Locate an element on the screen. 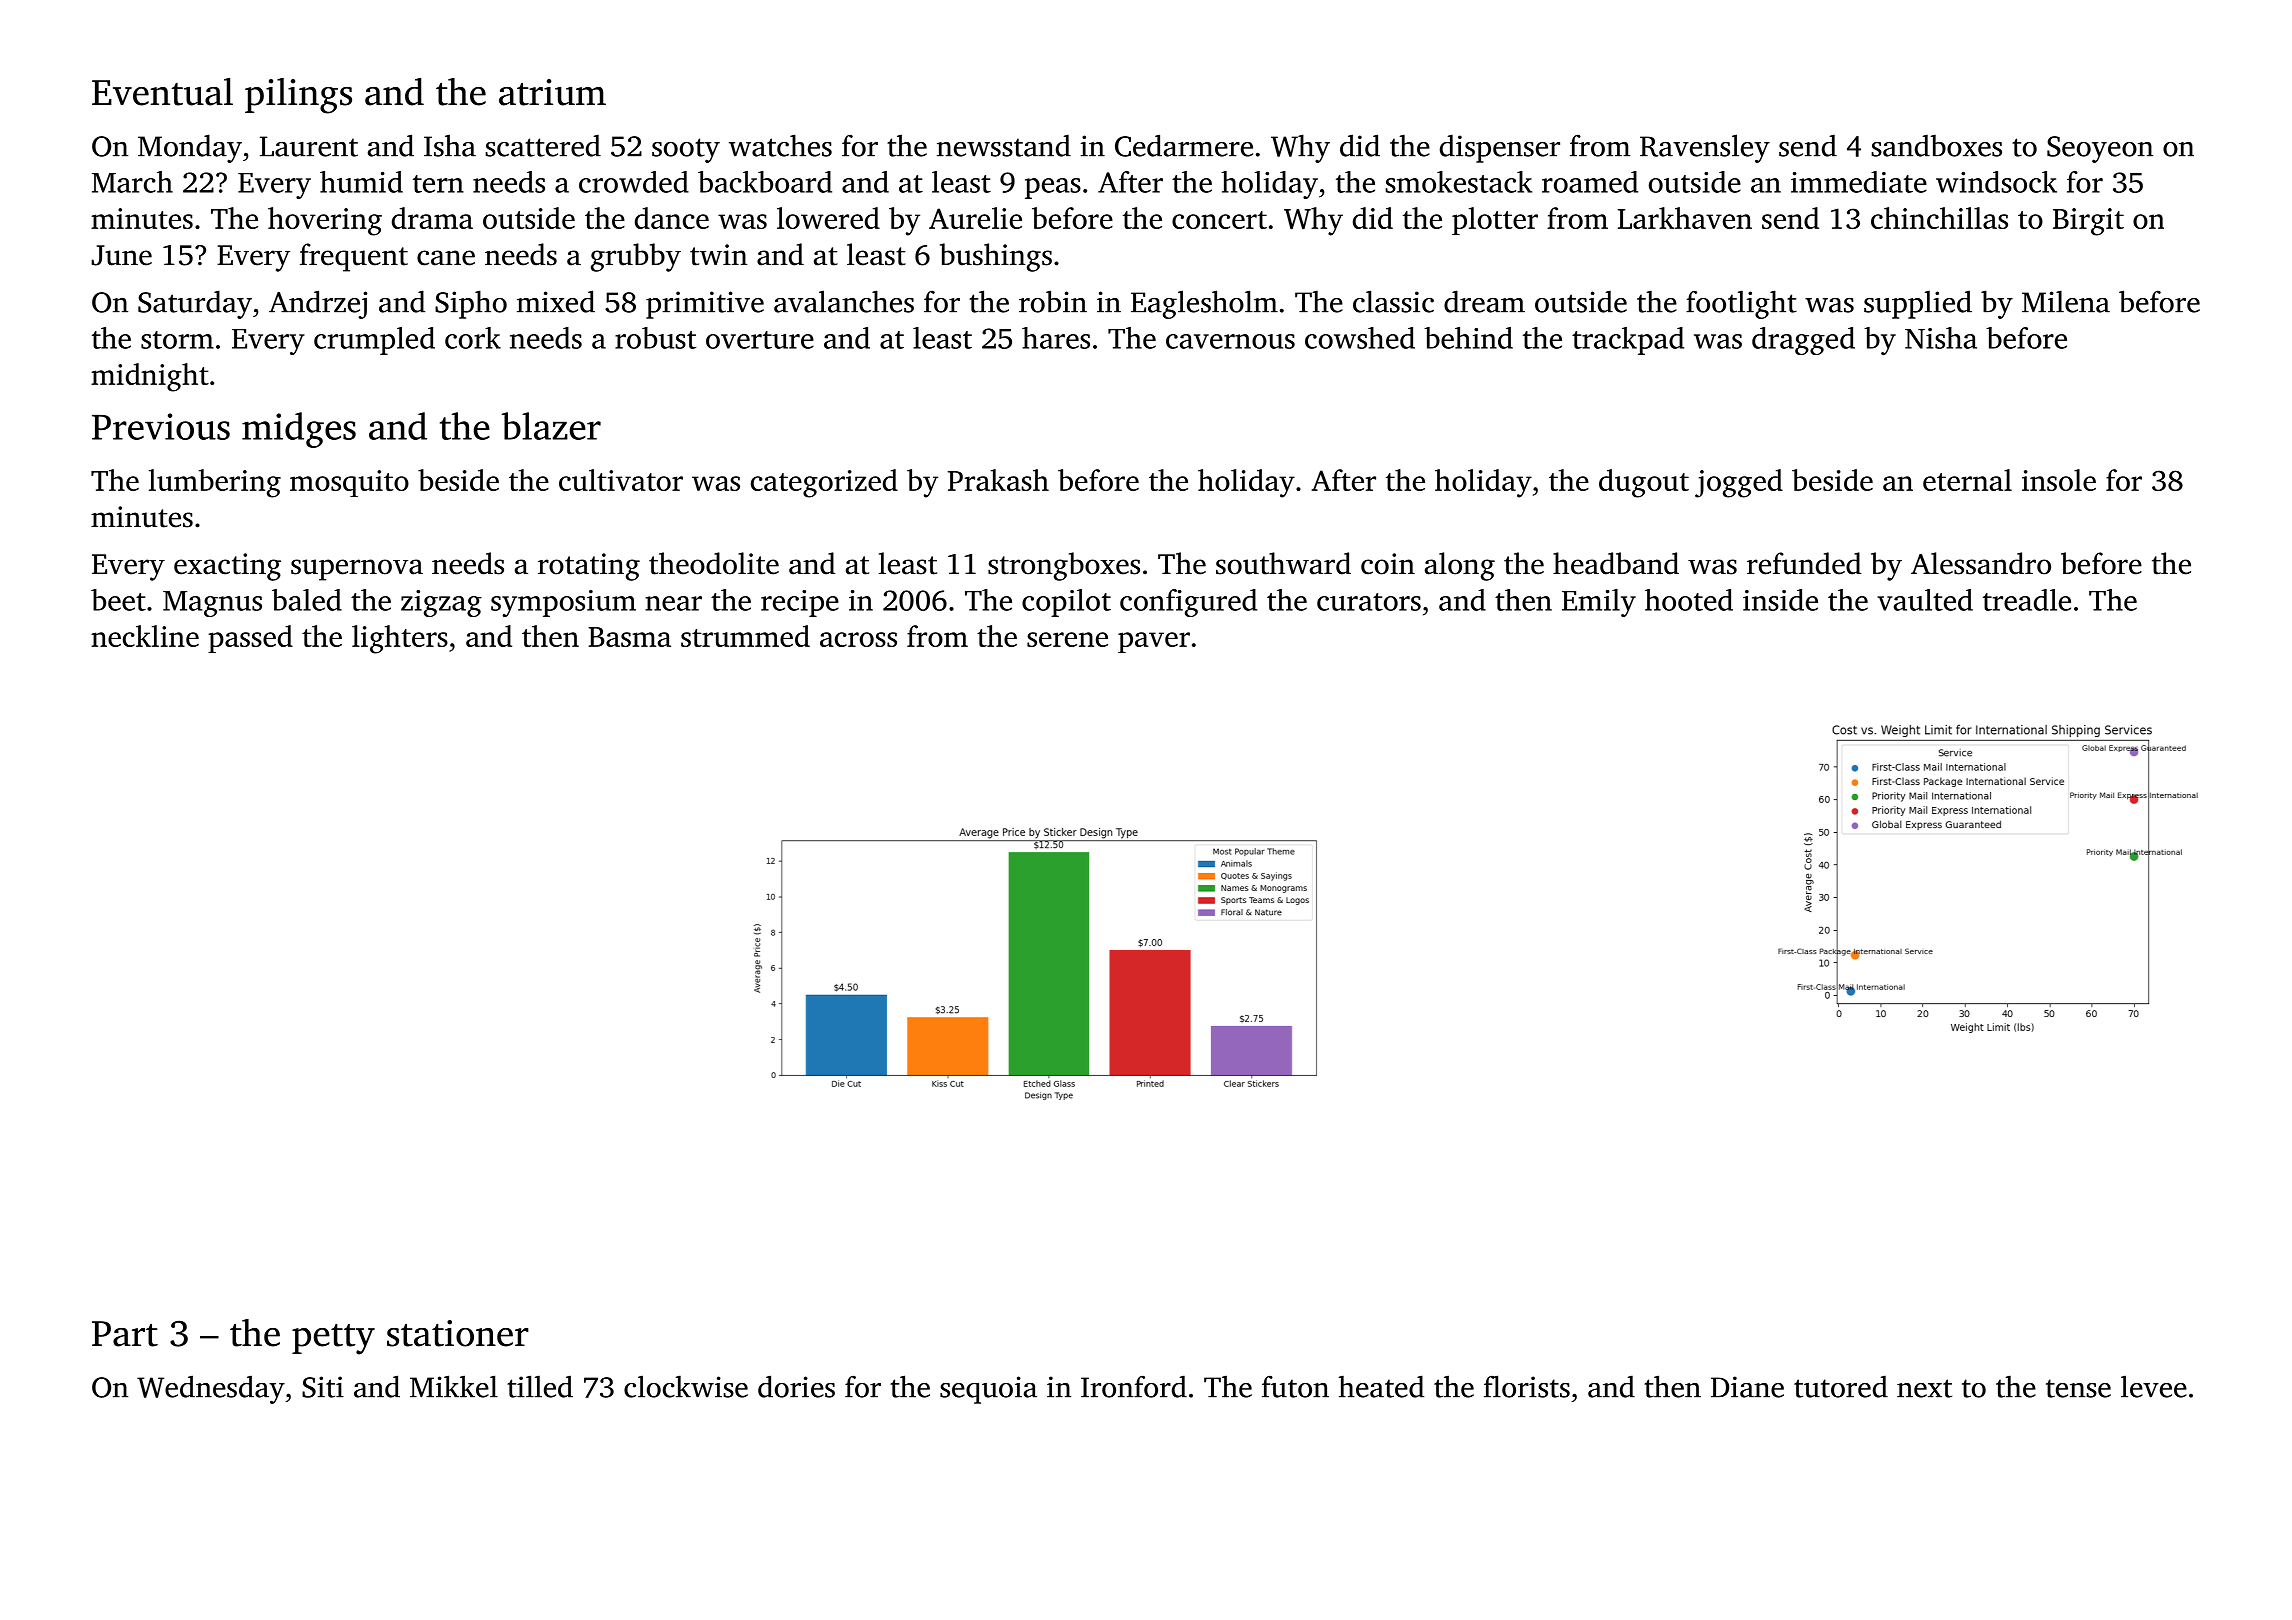 This screenshot has height=1620, width=2292. paver is located at coordinates (1154, 642).
